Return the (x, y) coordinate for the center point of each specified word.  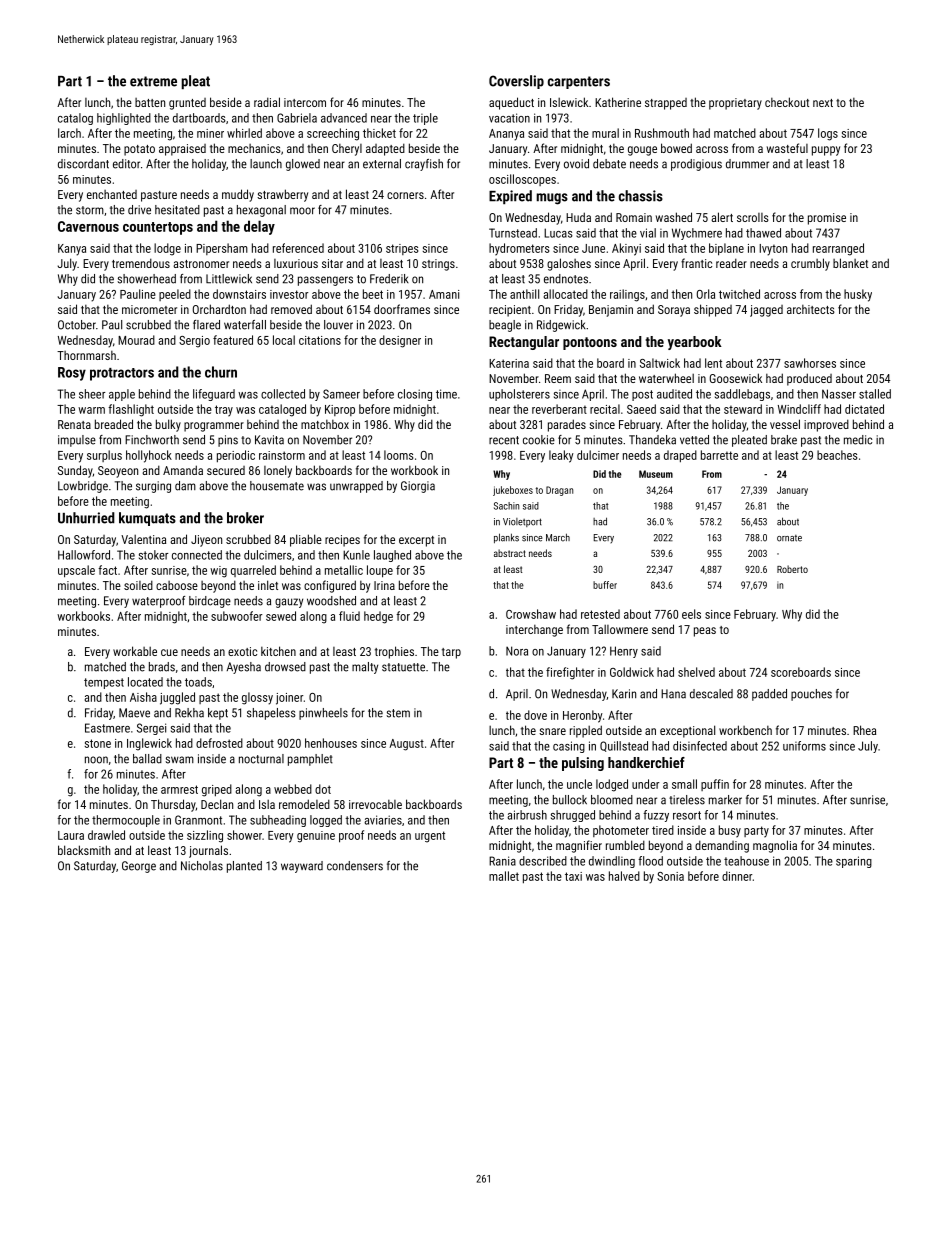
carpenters (579, 82)
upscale (76, 571)
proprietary (735, 104)
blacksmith (84, 850)
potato (139, 150)
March (558, 537)
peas (705, 632)
